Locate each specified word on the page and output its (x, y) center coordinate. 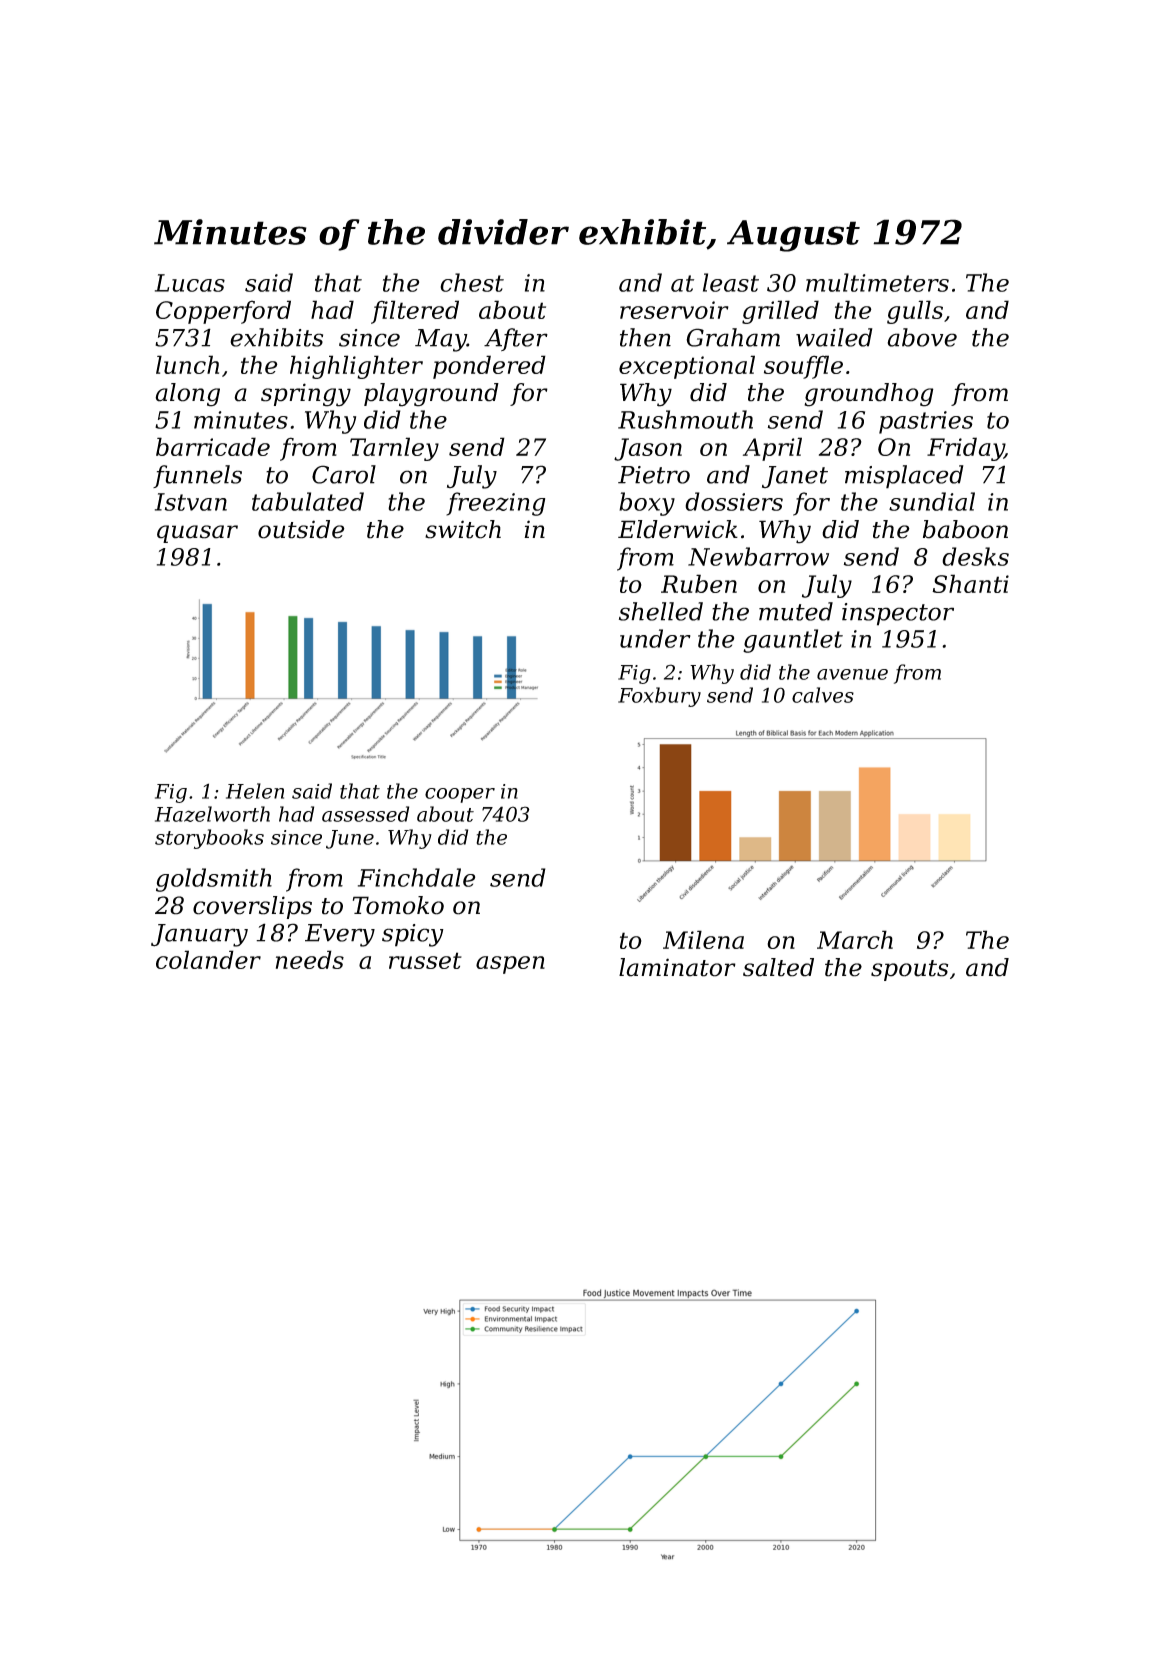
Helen (255, 791)
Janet (795, 477)
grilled (780, 312)
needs (310, 959)
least (731, 282)
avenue (852, 674)
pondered (489, 367)
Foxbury (659, 697)
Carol (344, 474)
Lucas (190, 283)
